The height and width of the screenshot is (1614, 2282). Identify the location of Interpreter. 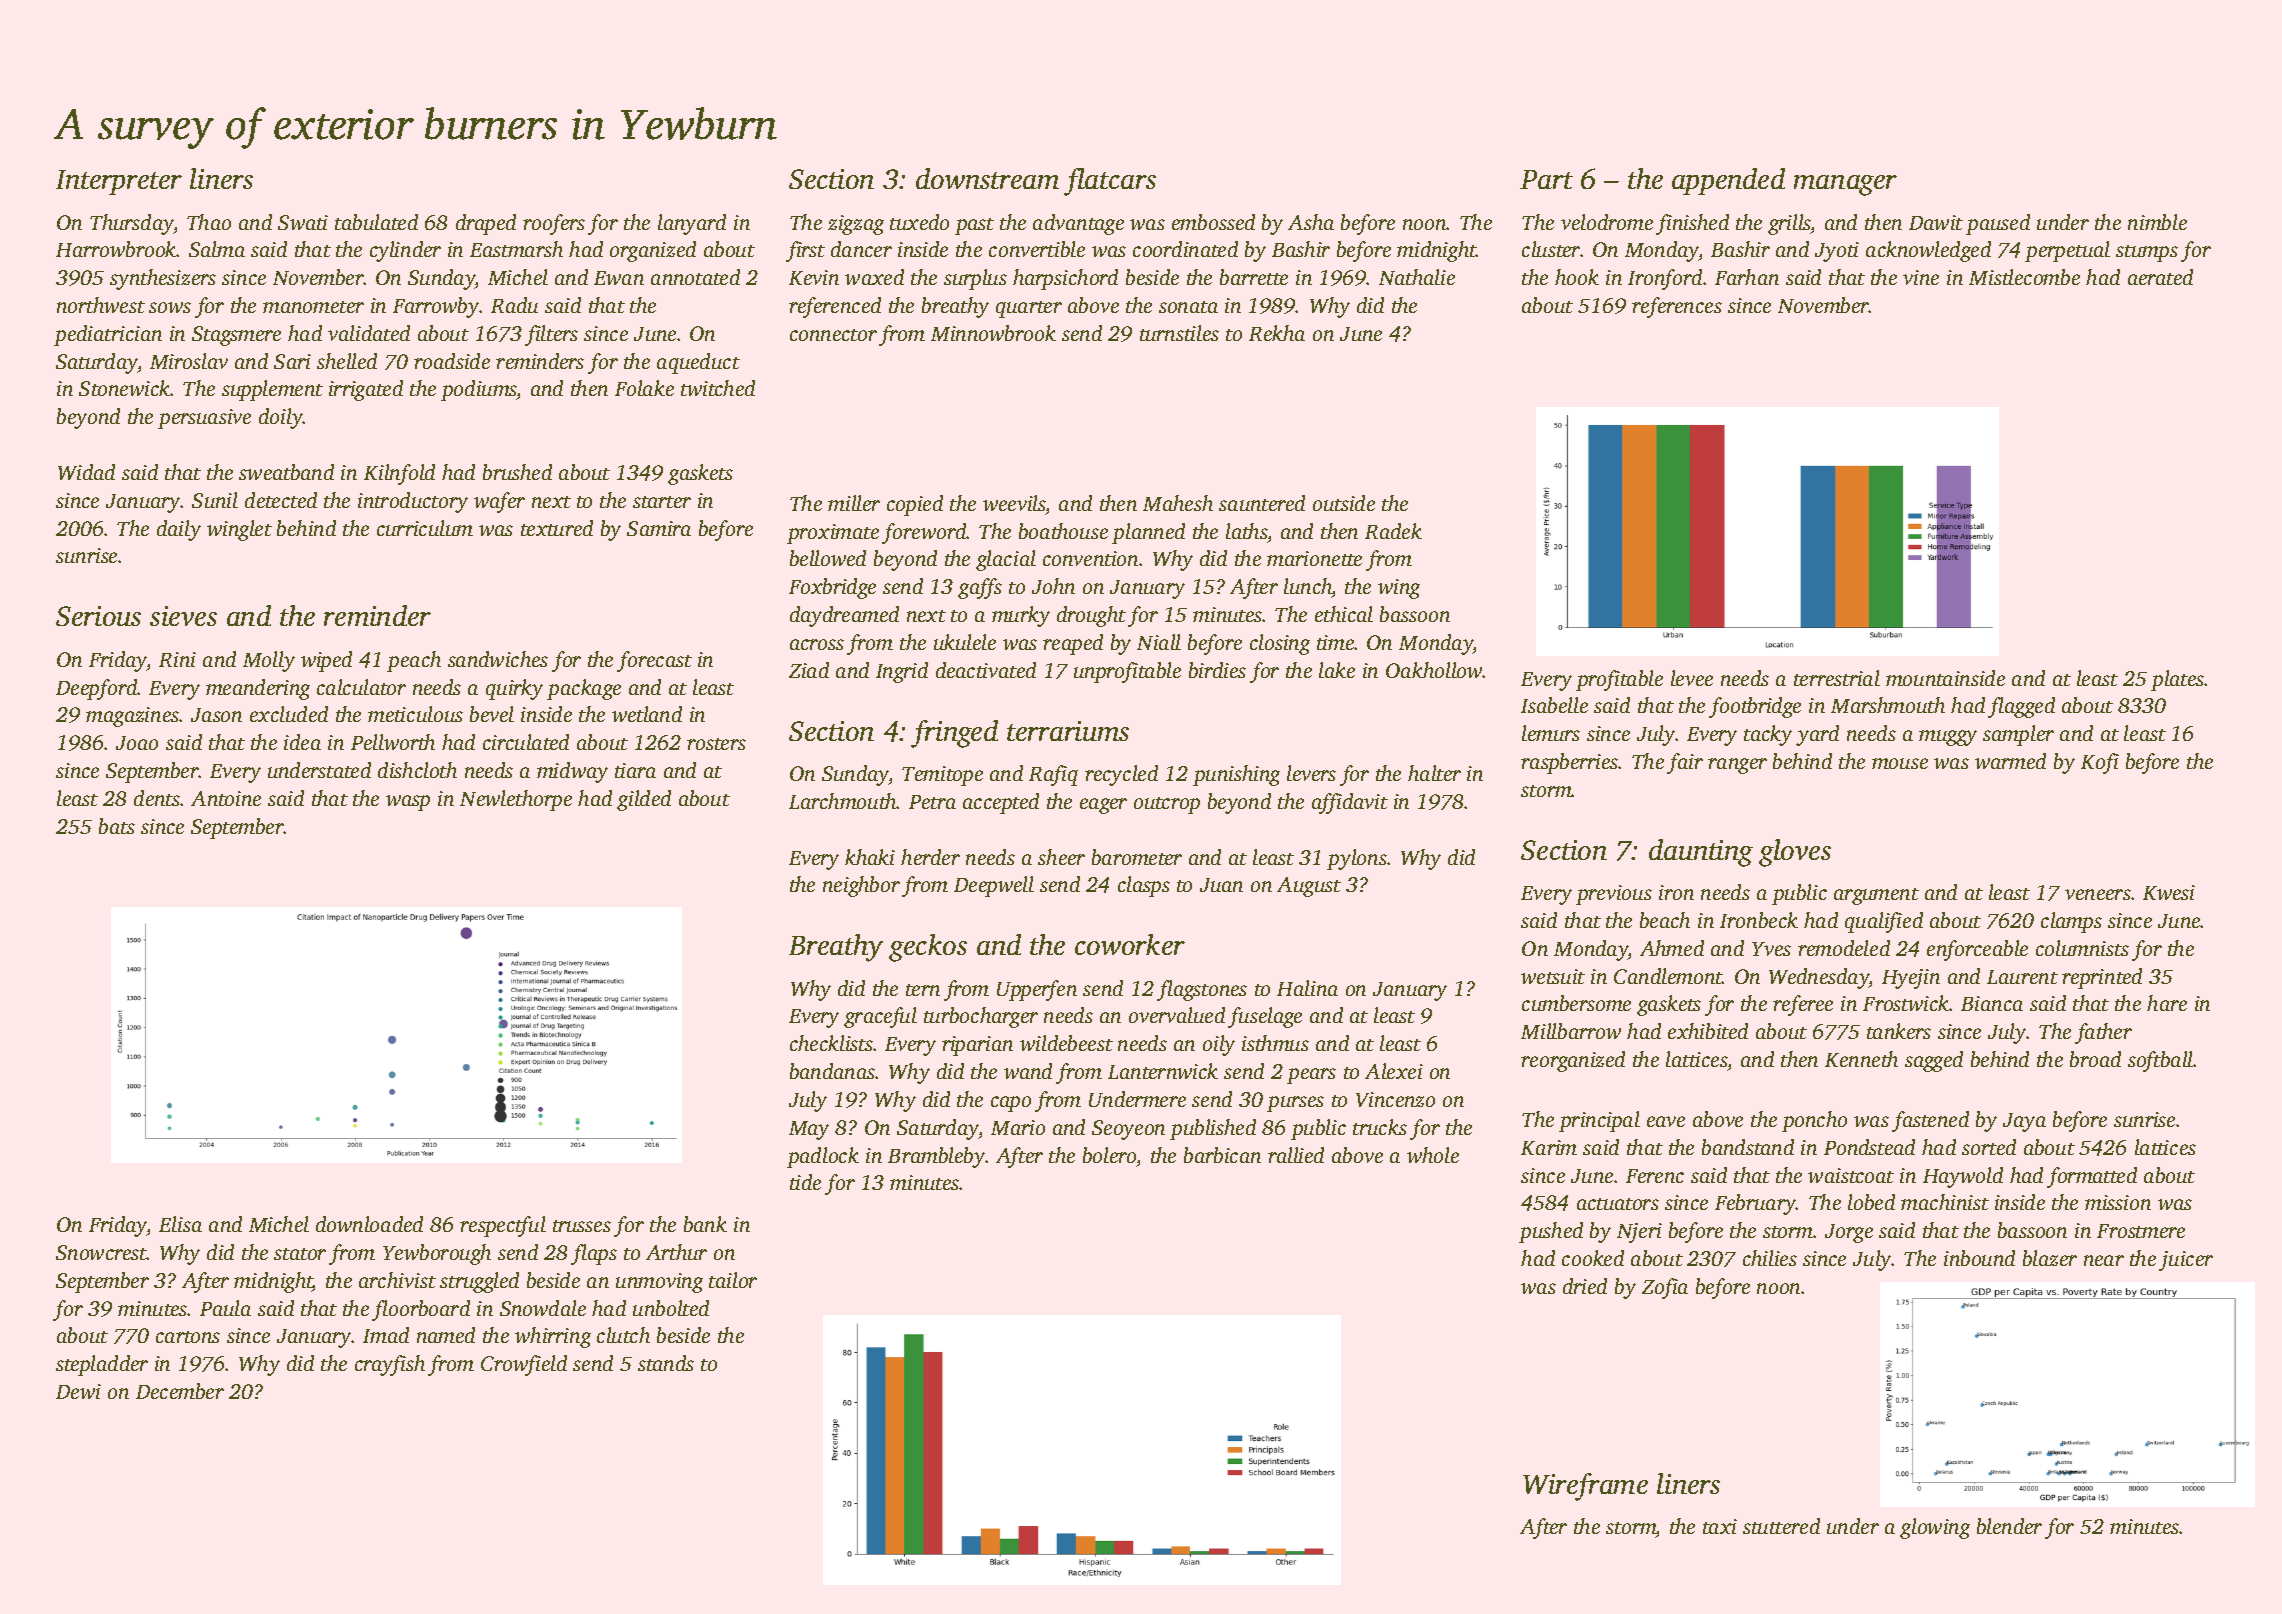
(119, 182).
